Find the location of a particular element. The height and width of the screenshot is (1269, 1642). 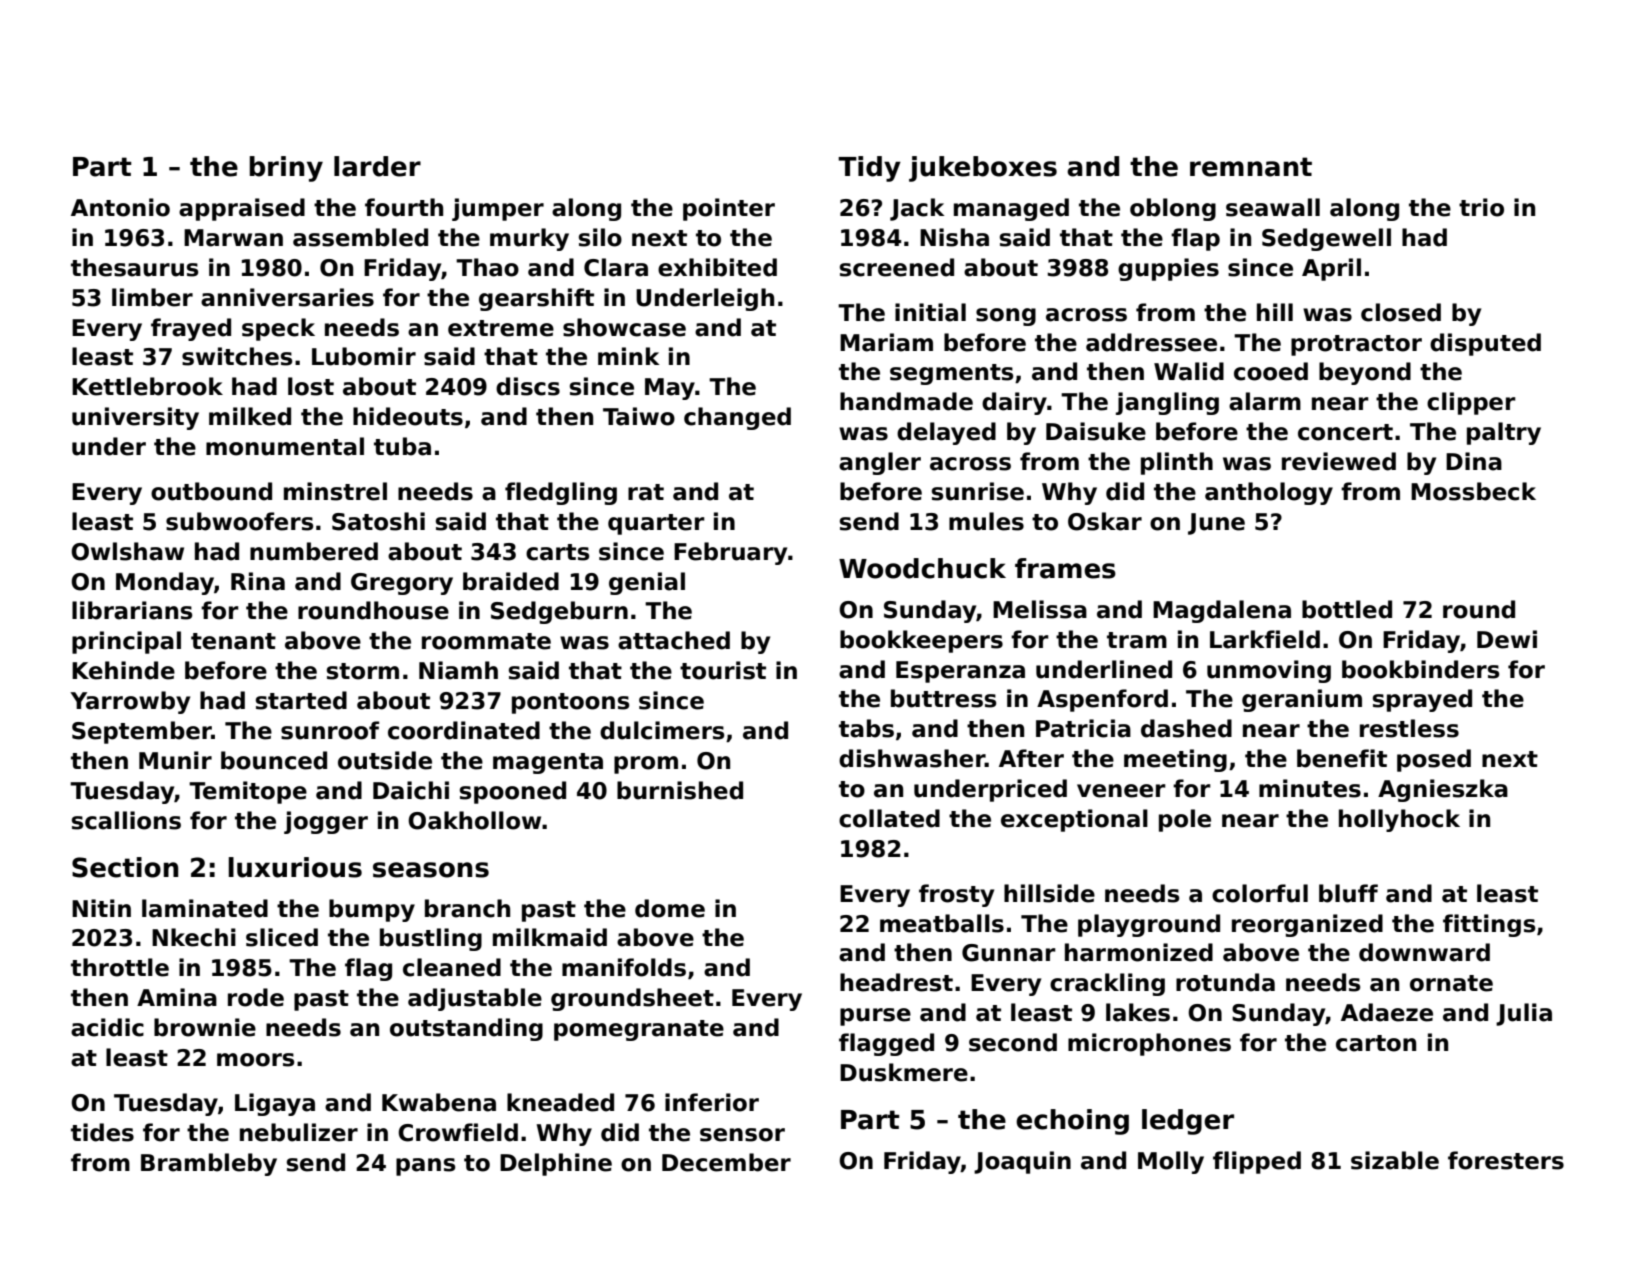

Niamh is located at coordinates (458, 670).
